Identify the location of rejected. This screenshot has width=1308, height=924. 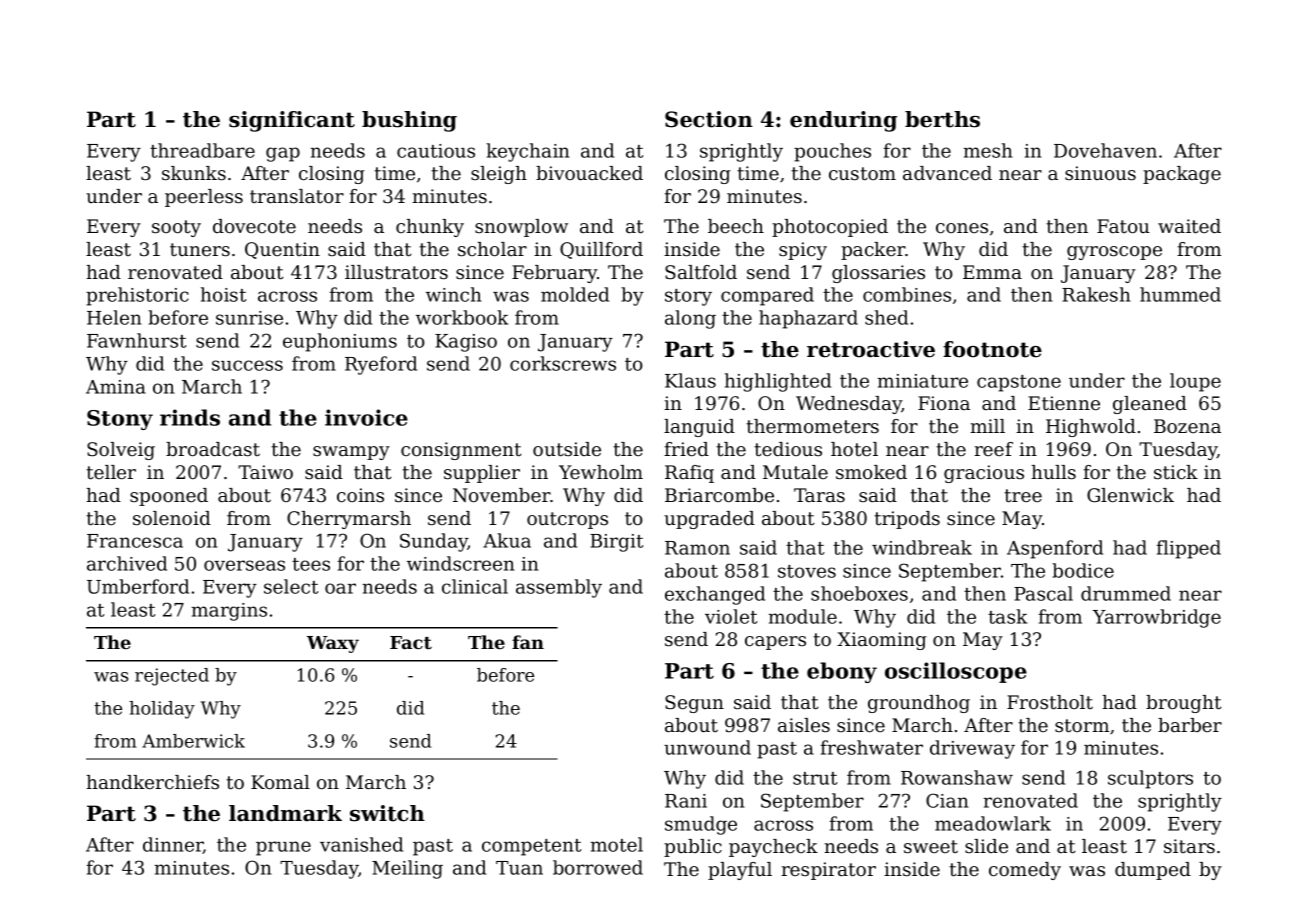
(172, 677).
